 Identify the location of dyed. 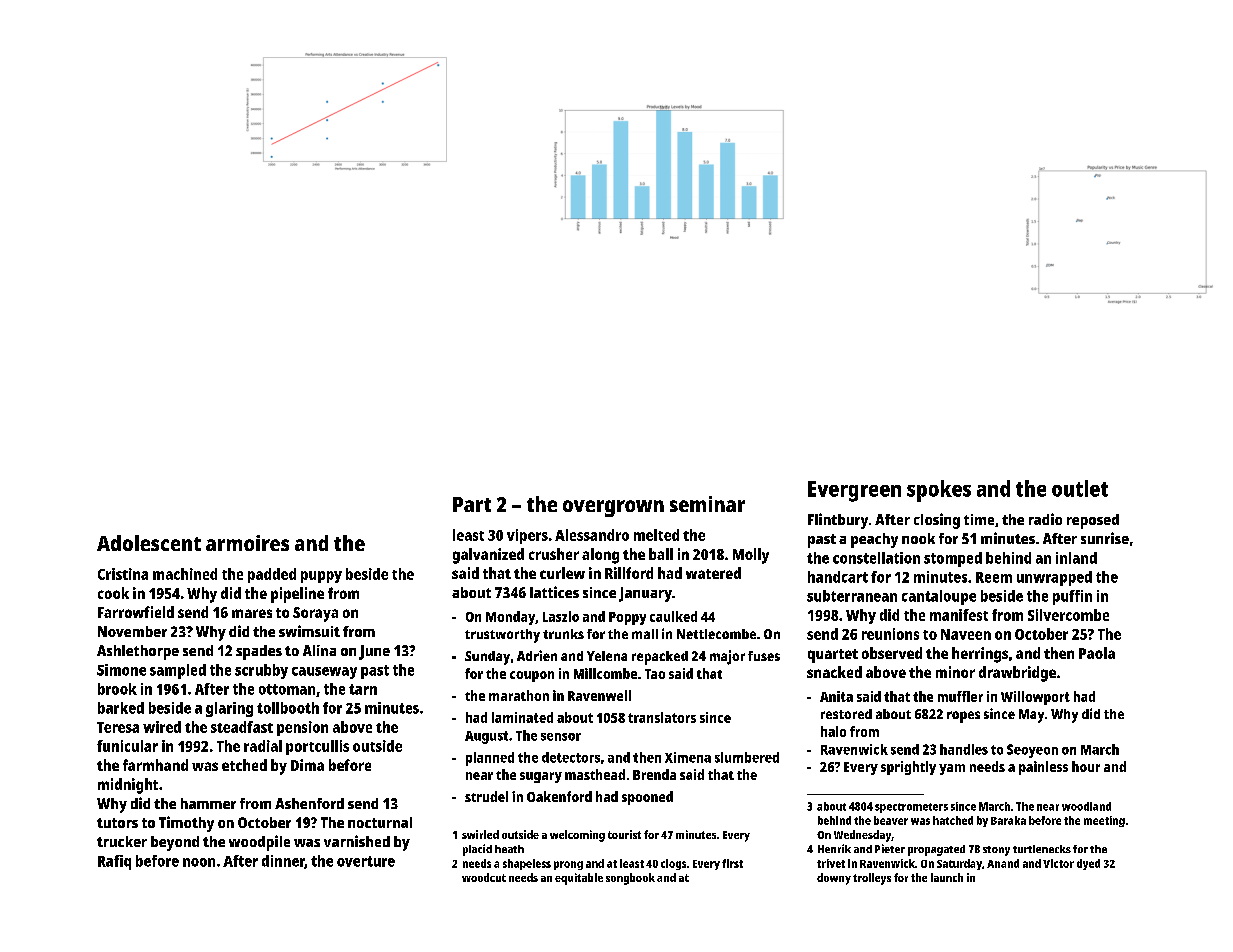
(1088, 864).
